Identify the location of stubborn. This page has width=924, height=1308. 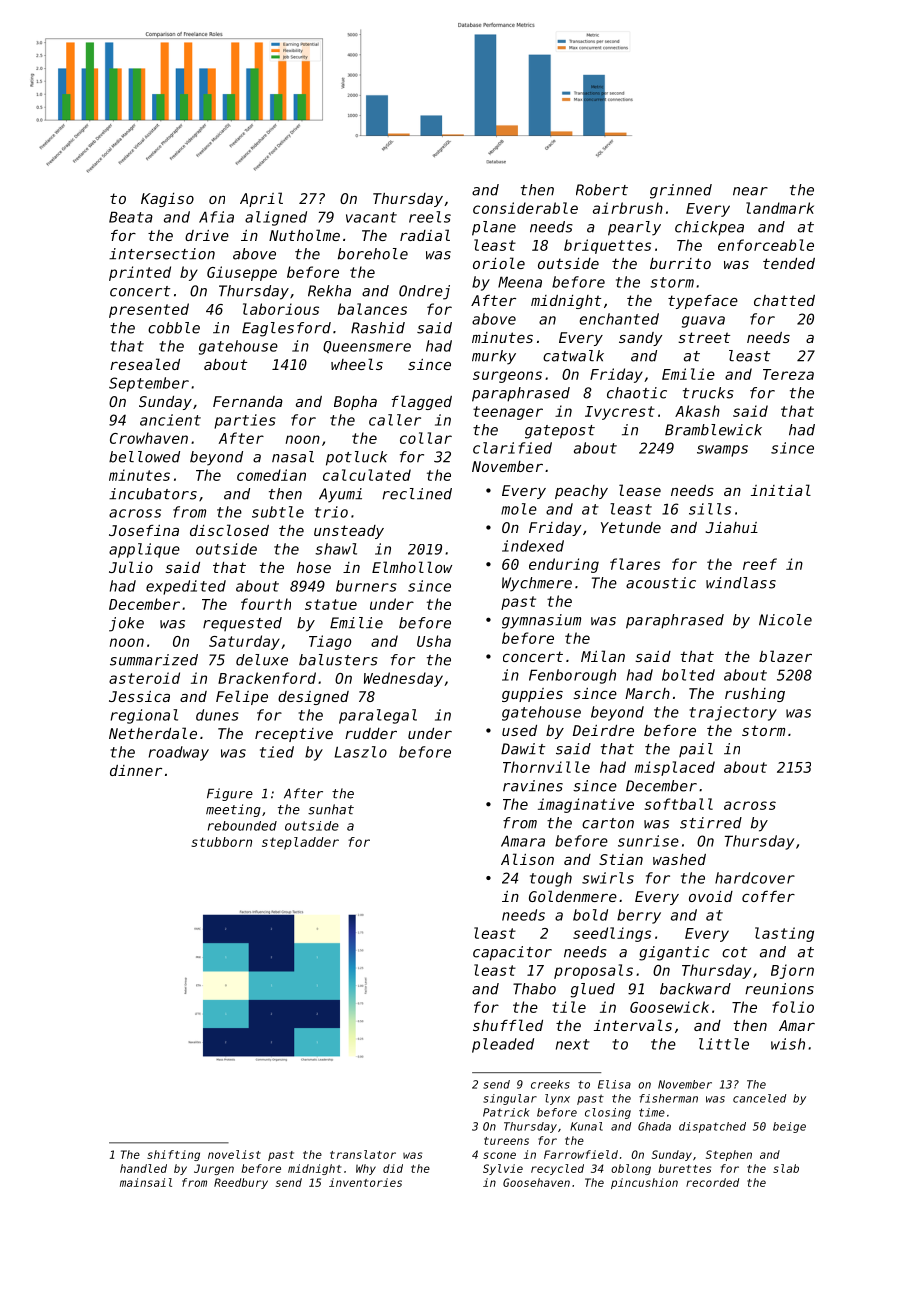
(221, 842).
